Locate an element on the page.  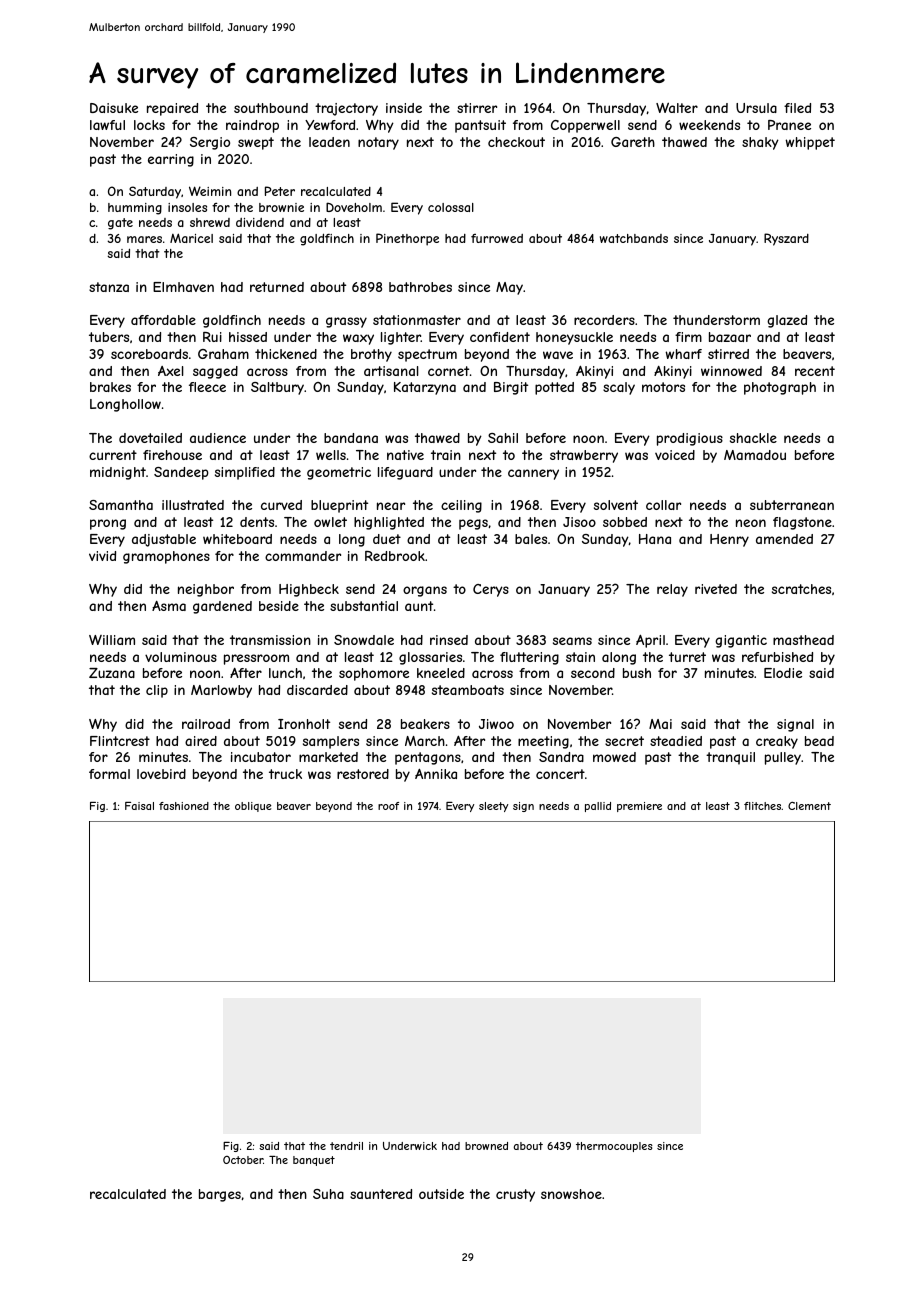
southbound is located at coordinates (271, 108).
